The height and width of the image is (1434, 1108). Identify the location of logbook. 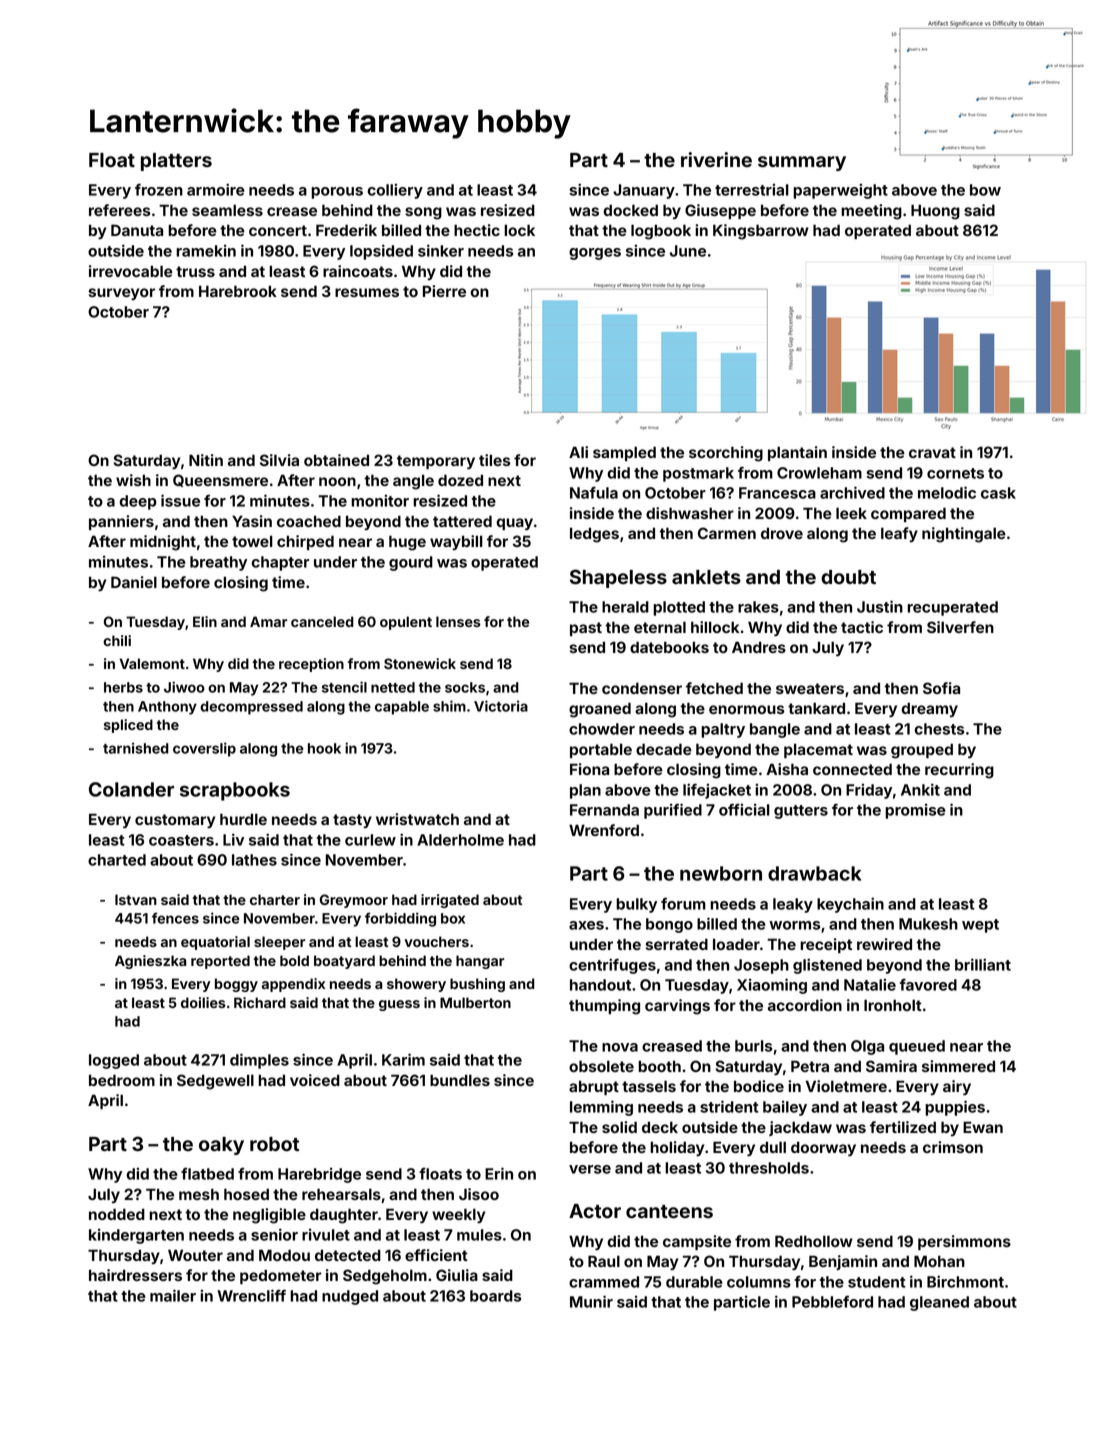
(661, 232).
